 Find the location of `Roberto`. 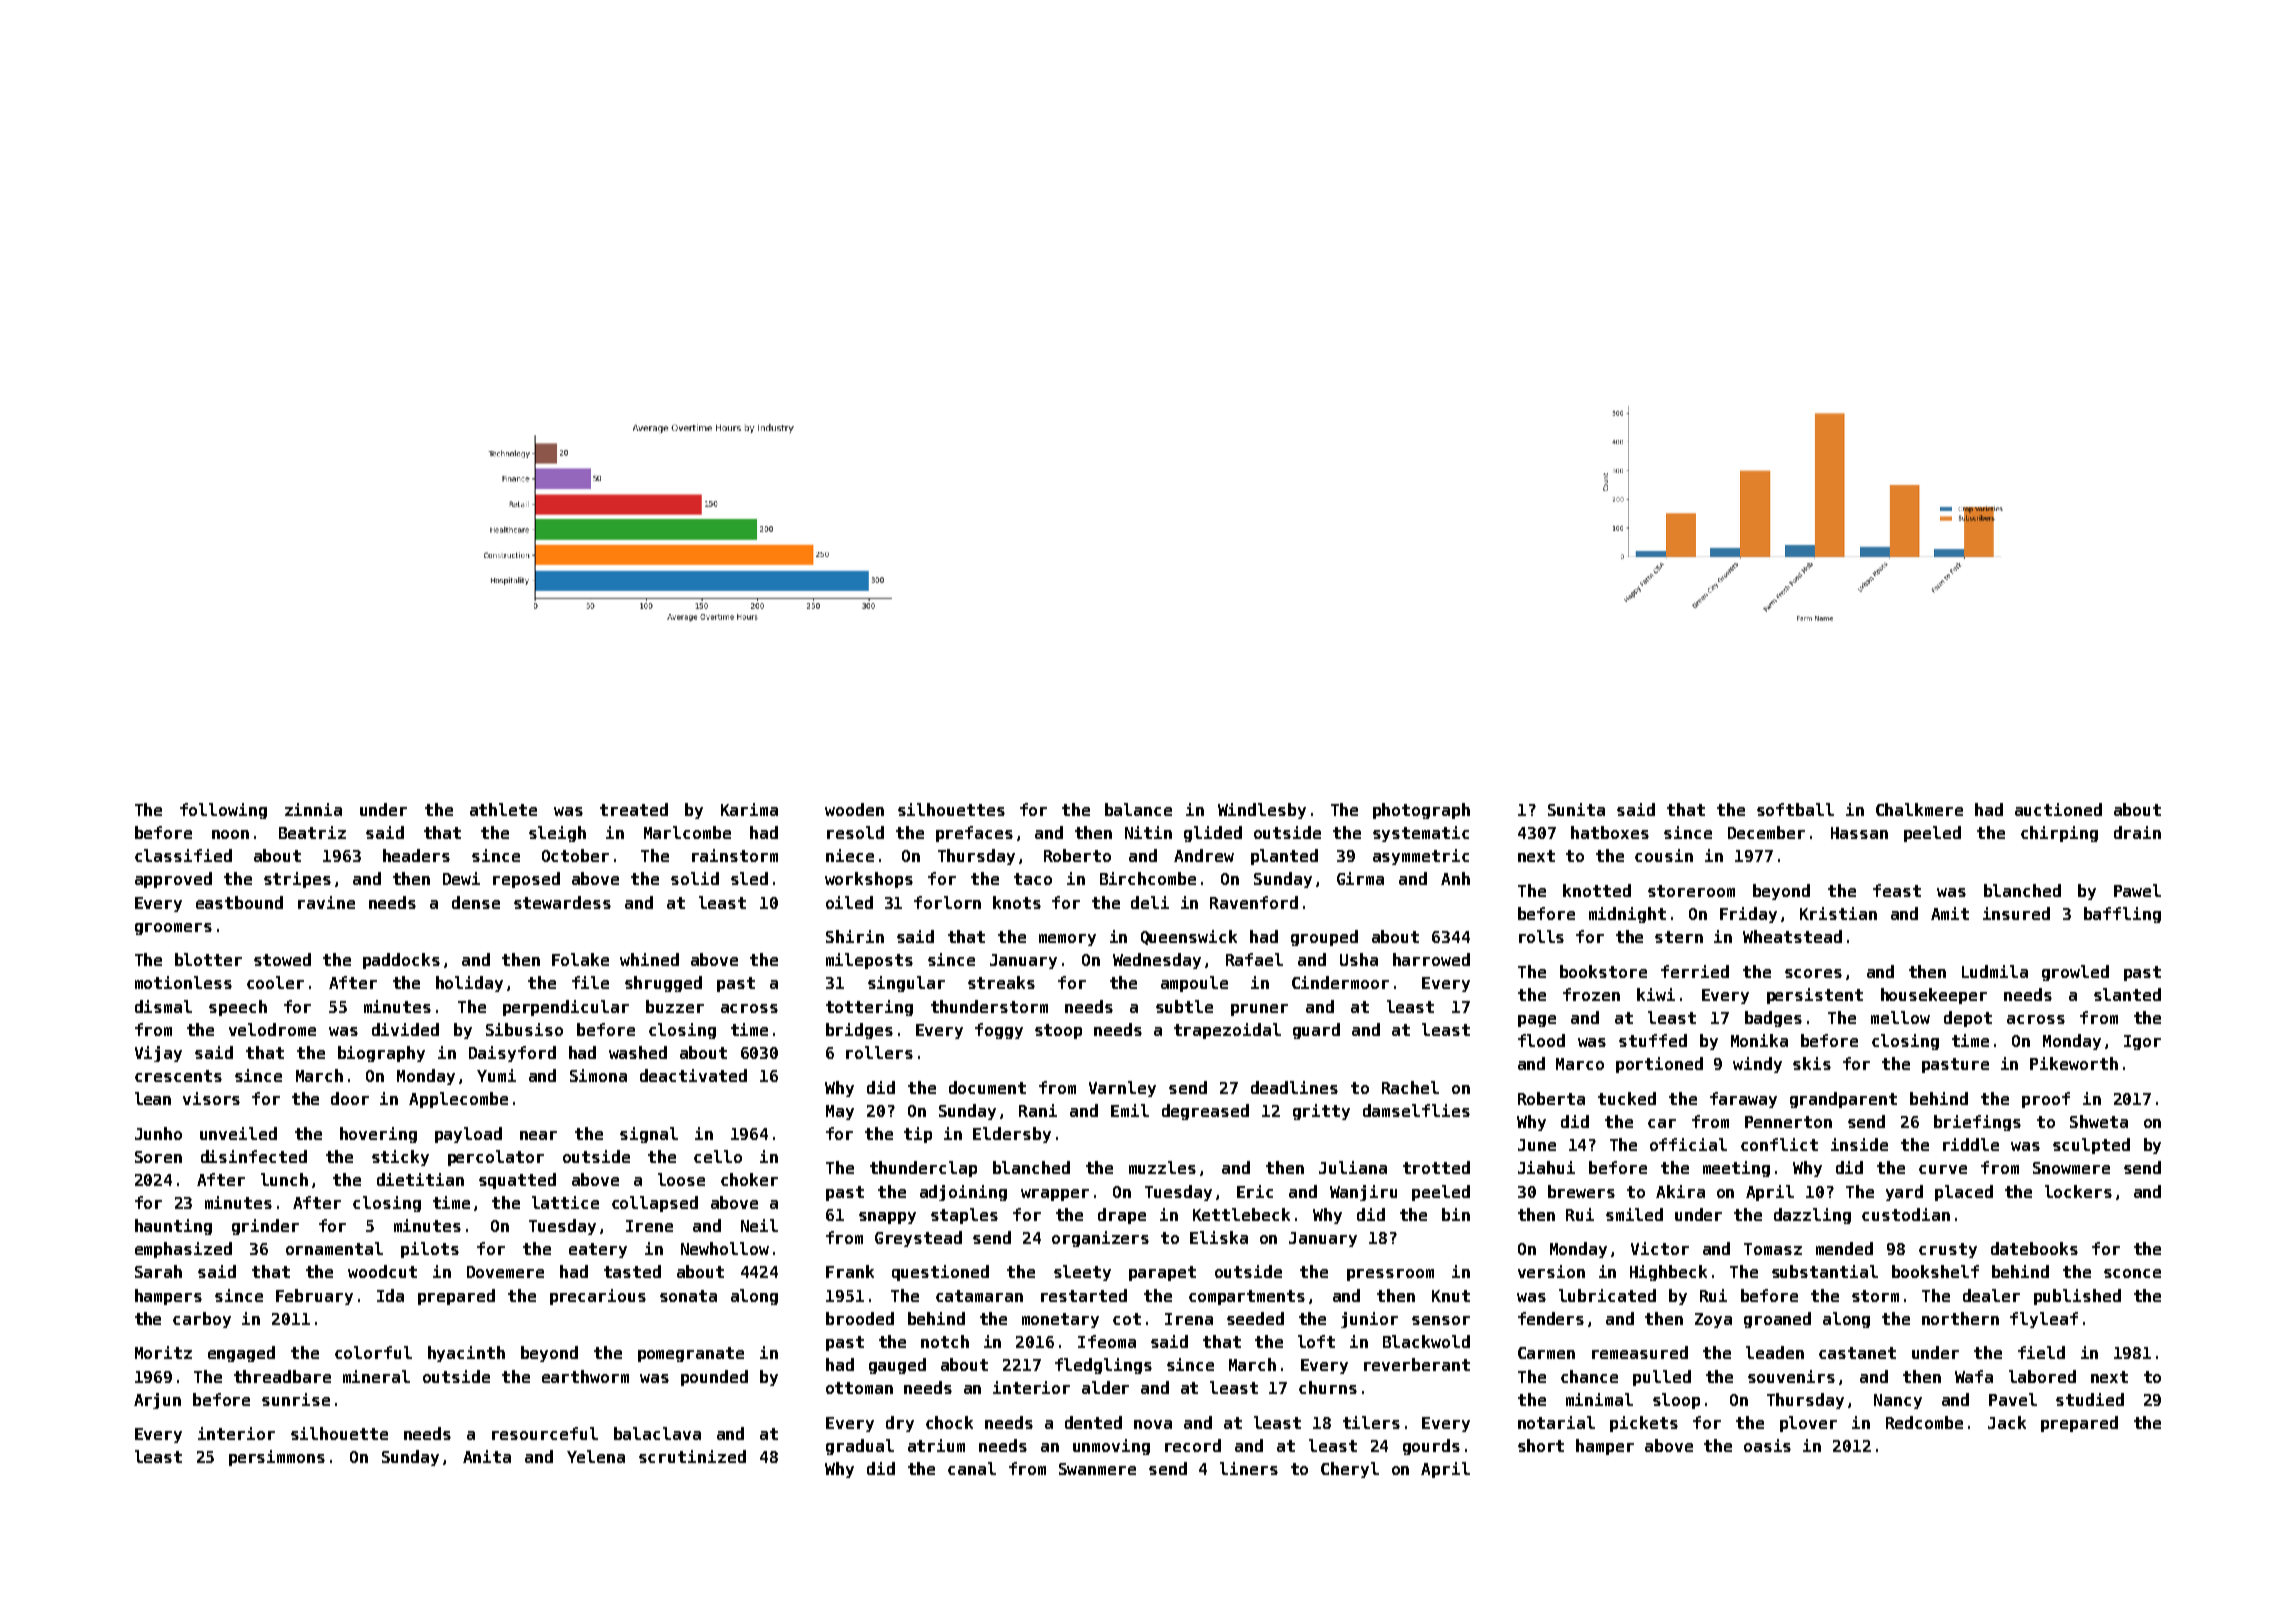

Roberto is located at coordinates (1077, 855).
